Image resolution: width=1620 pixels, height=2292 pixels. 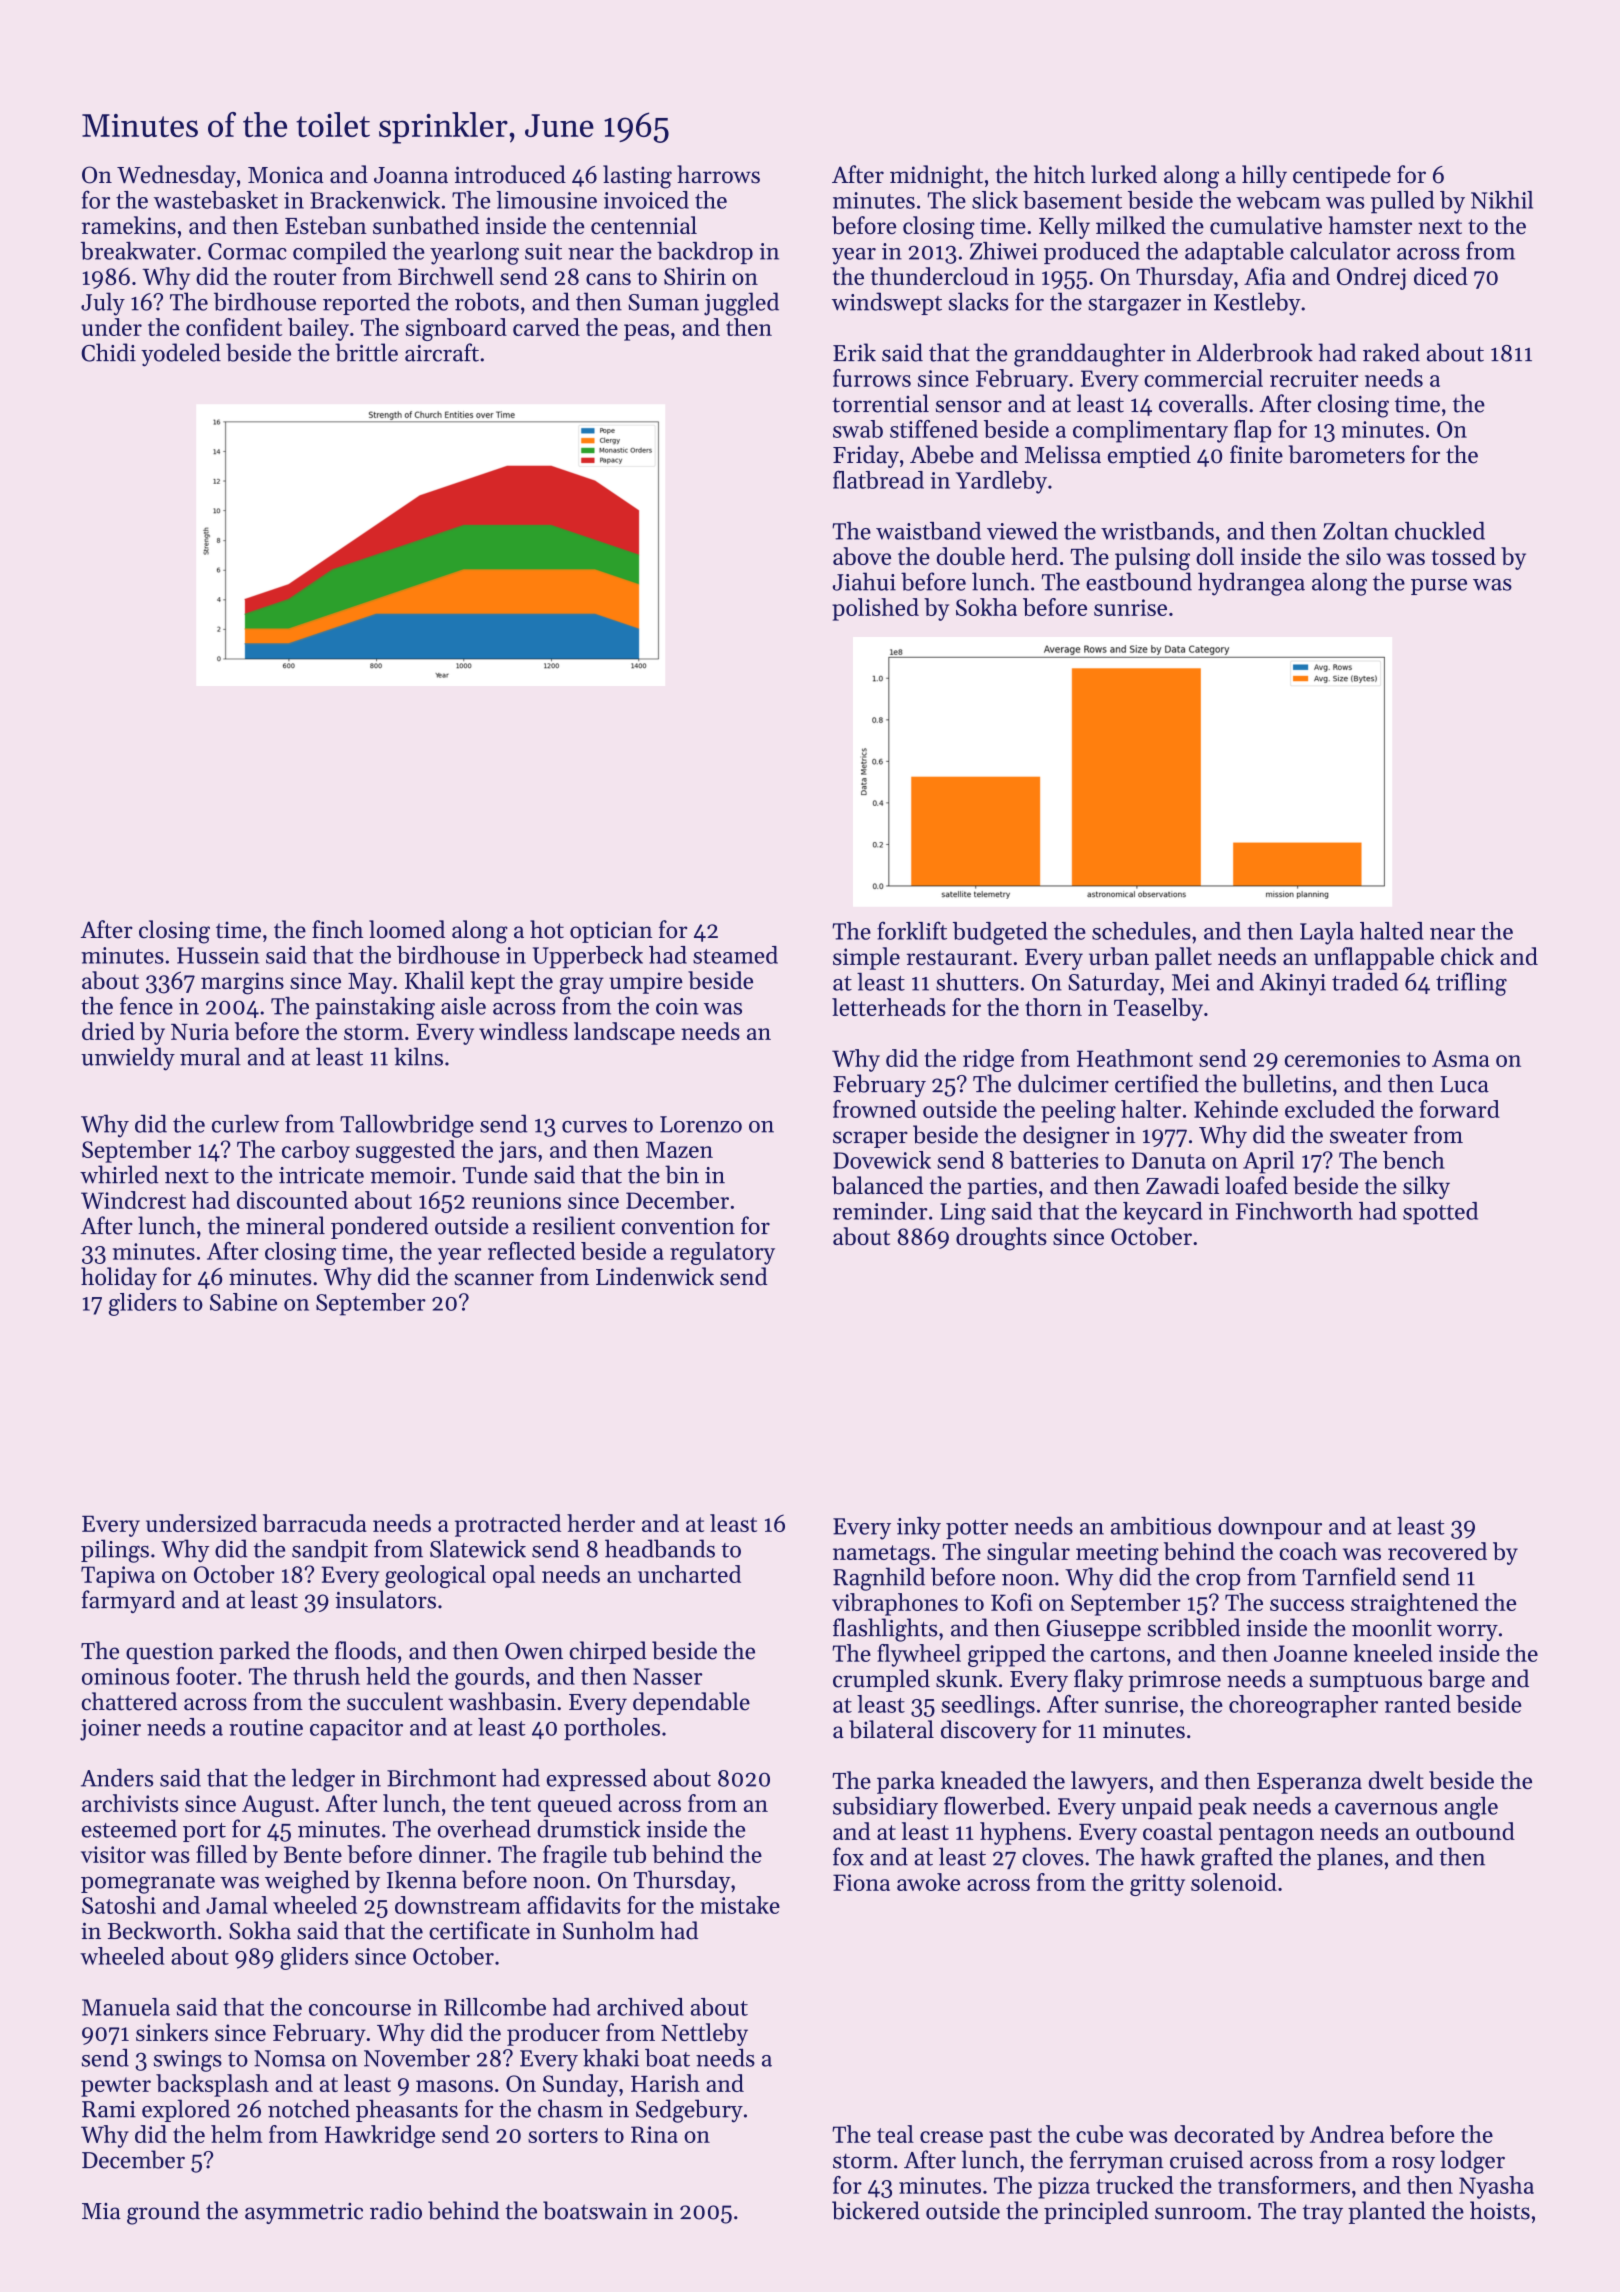 What do you see at coordinates (304, 2213) in the document?
I see `asymmetric` at bounding box center [304, 2213].
